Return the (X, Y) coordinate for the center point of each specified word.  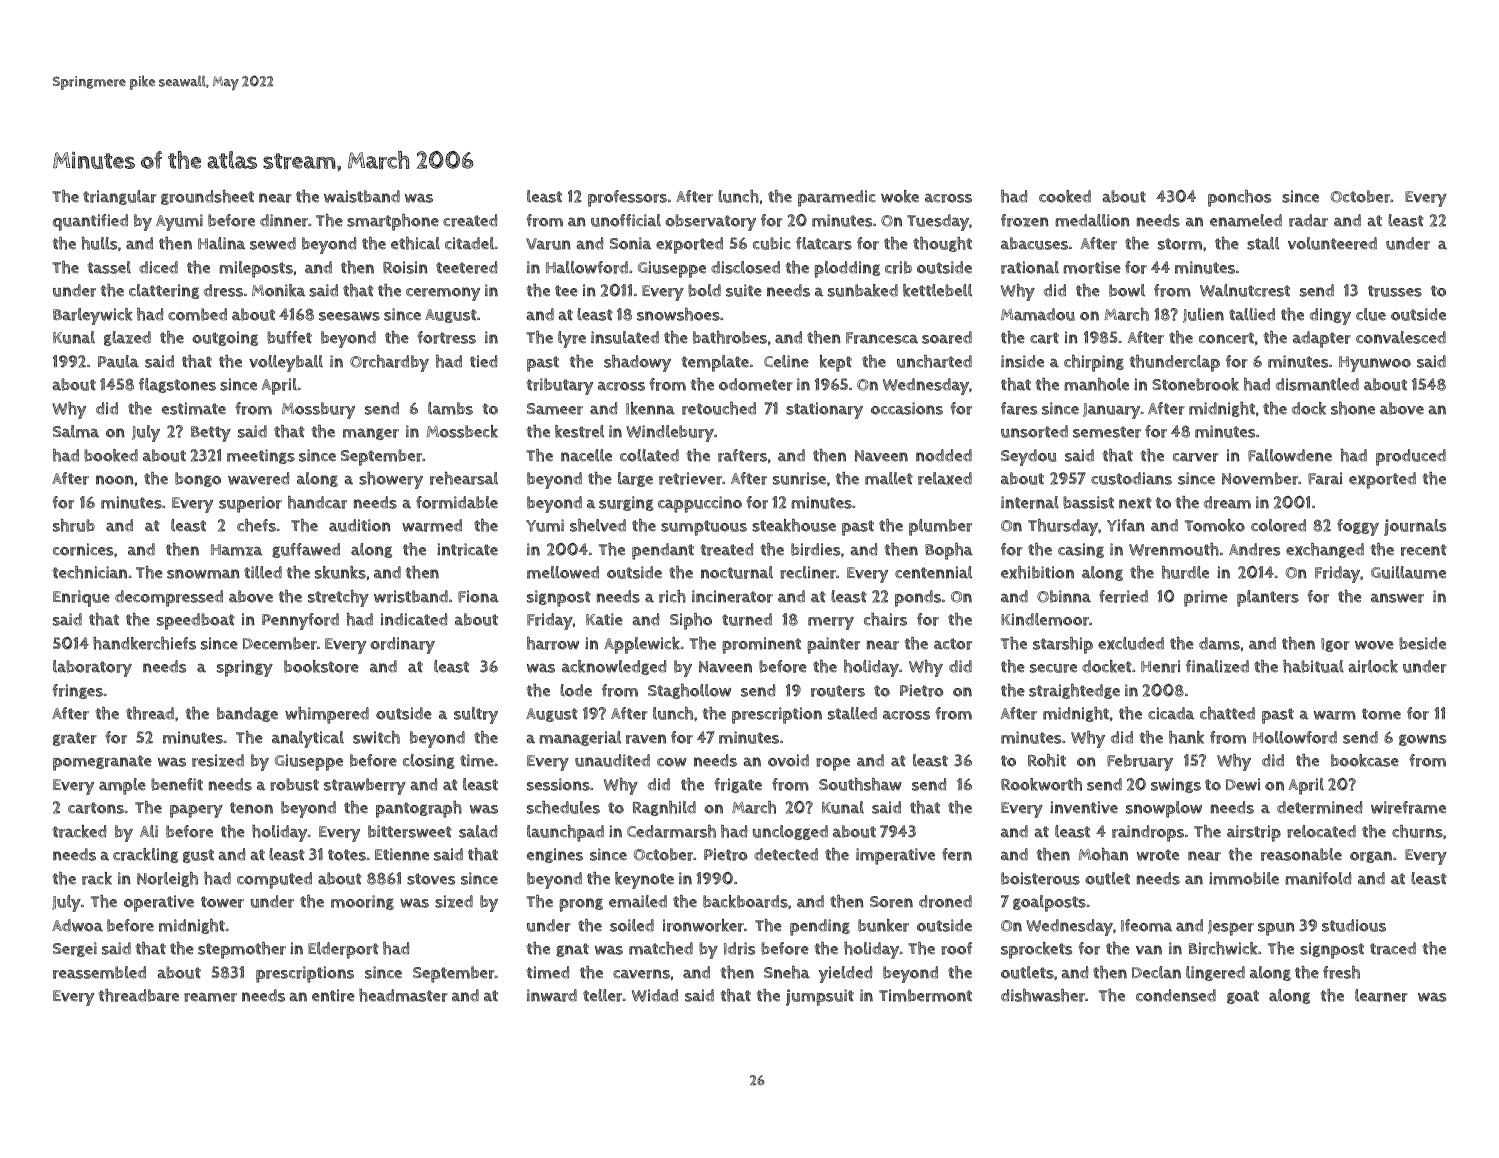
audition (360, 525)
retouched (719, 408)
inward (552, 995)
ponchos (1239, 198)
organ (1371, 857)
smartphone (393, 222)
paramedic (837, 198)
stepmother (242, 950)
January (1111, 411)
